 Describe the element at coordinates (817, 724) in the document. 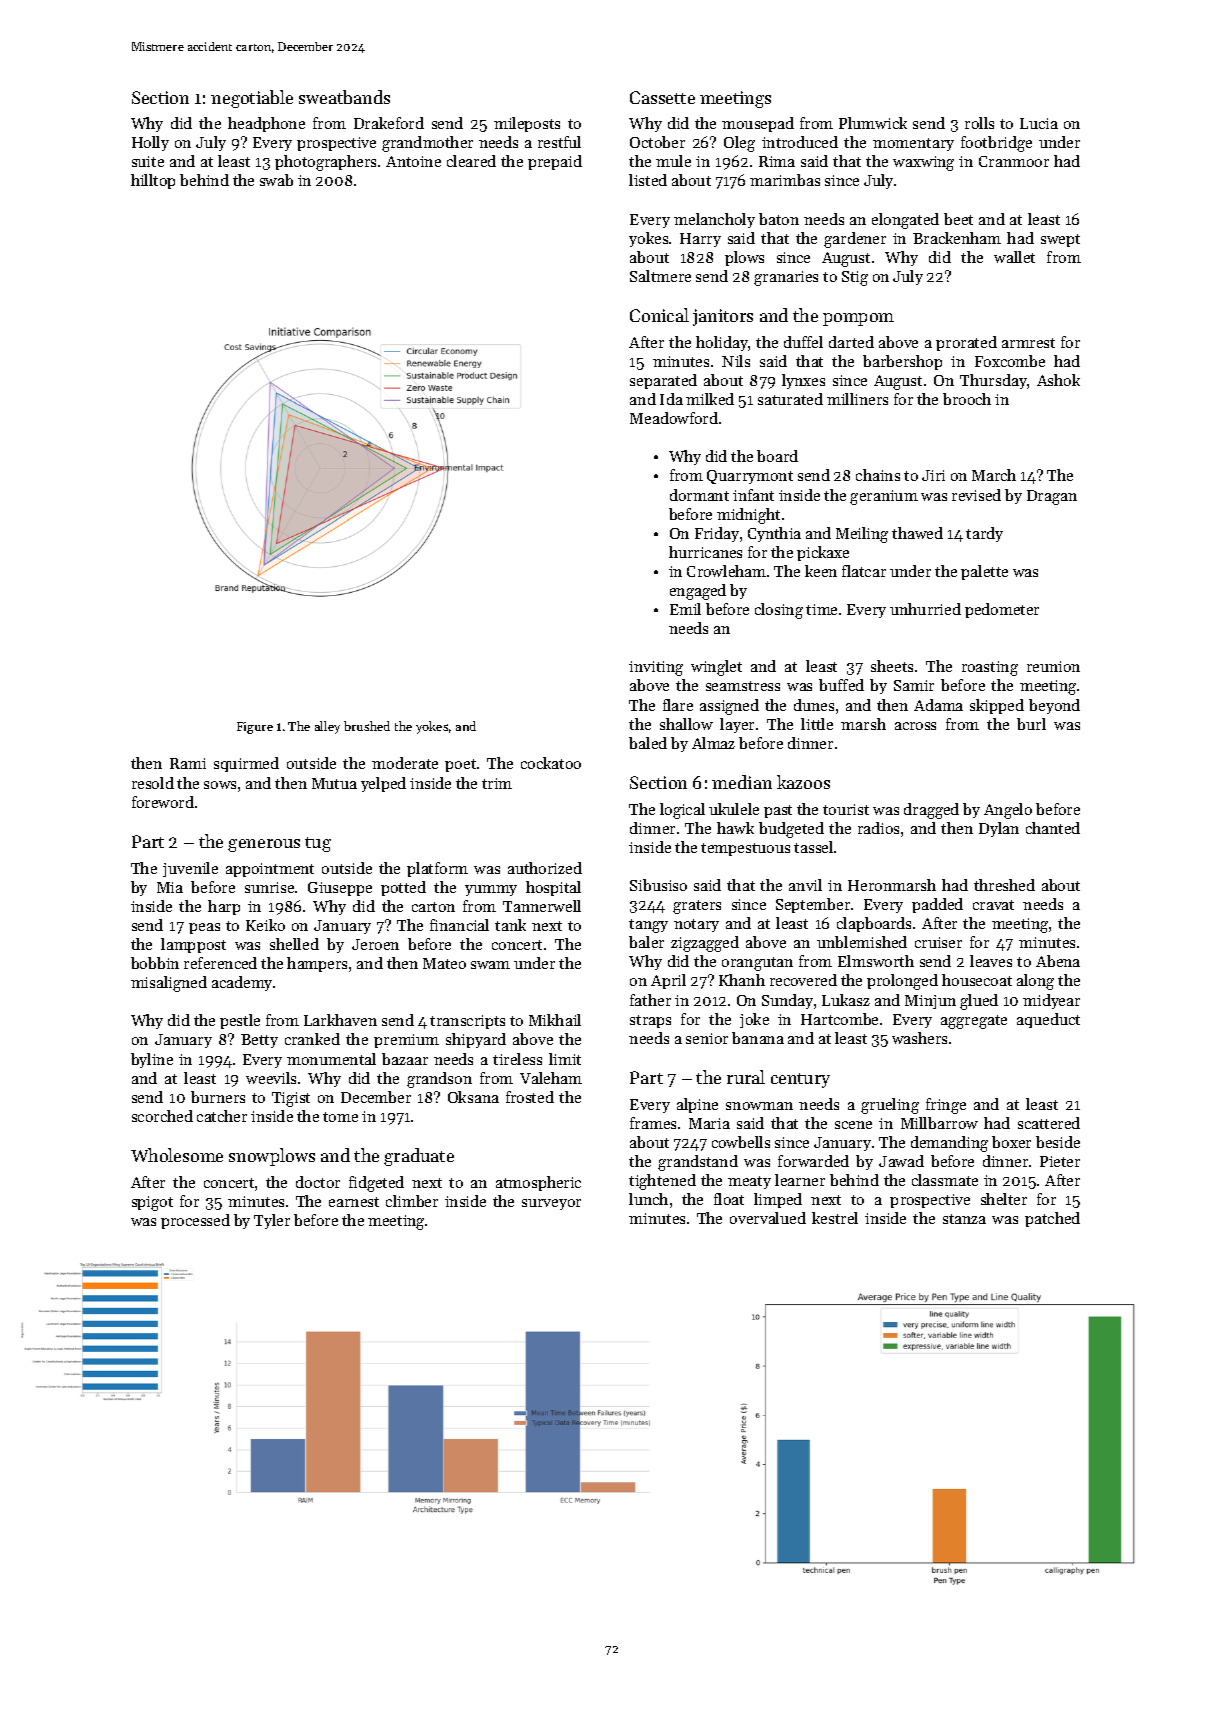

I see `little` at that location.
